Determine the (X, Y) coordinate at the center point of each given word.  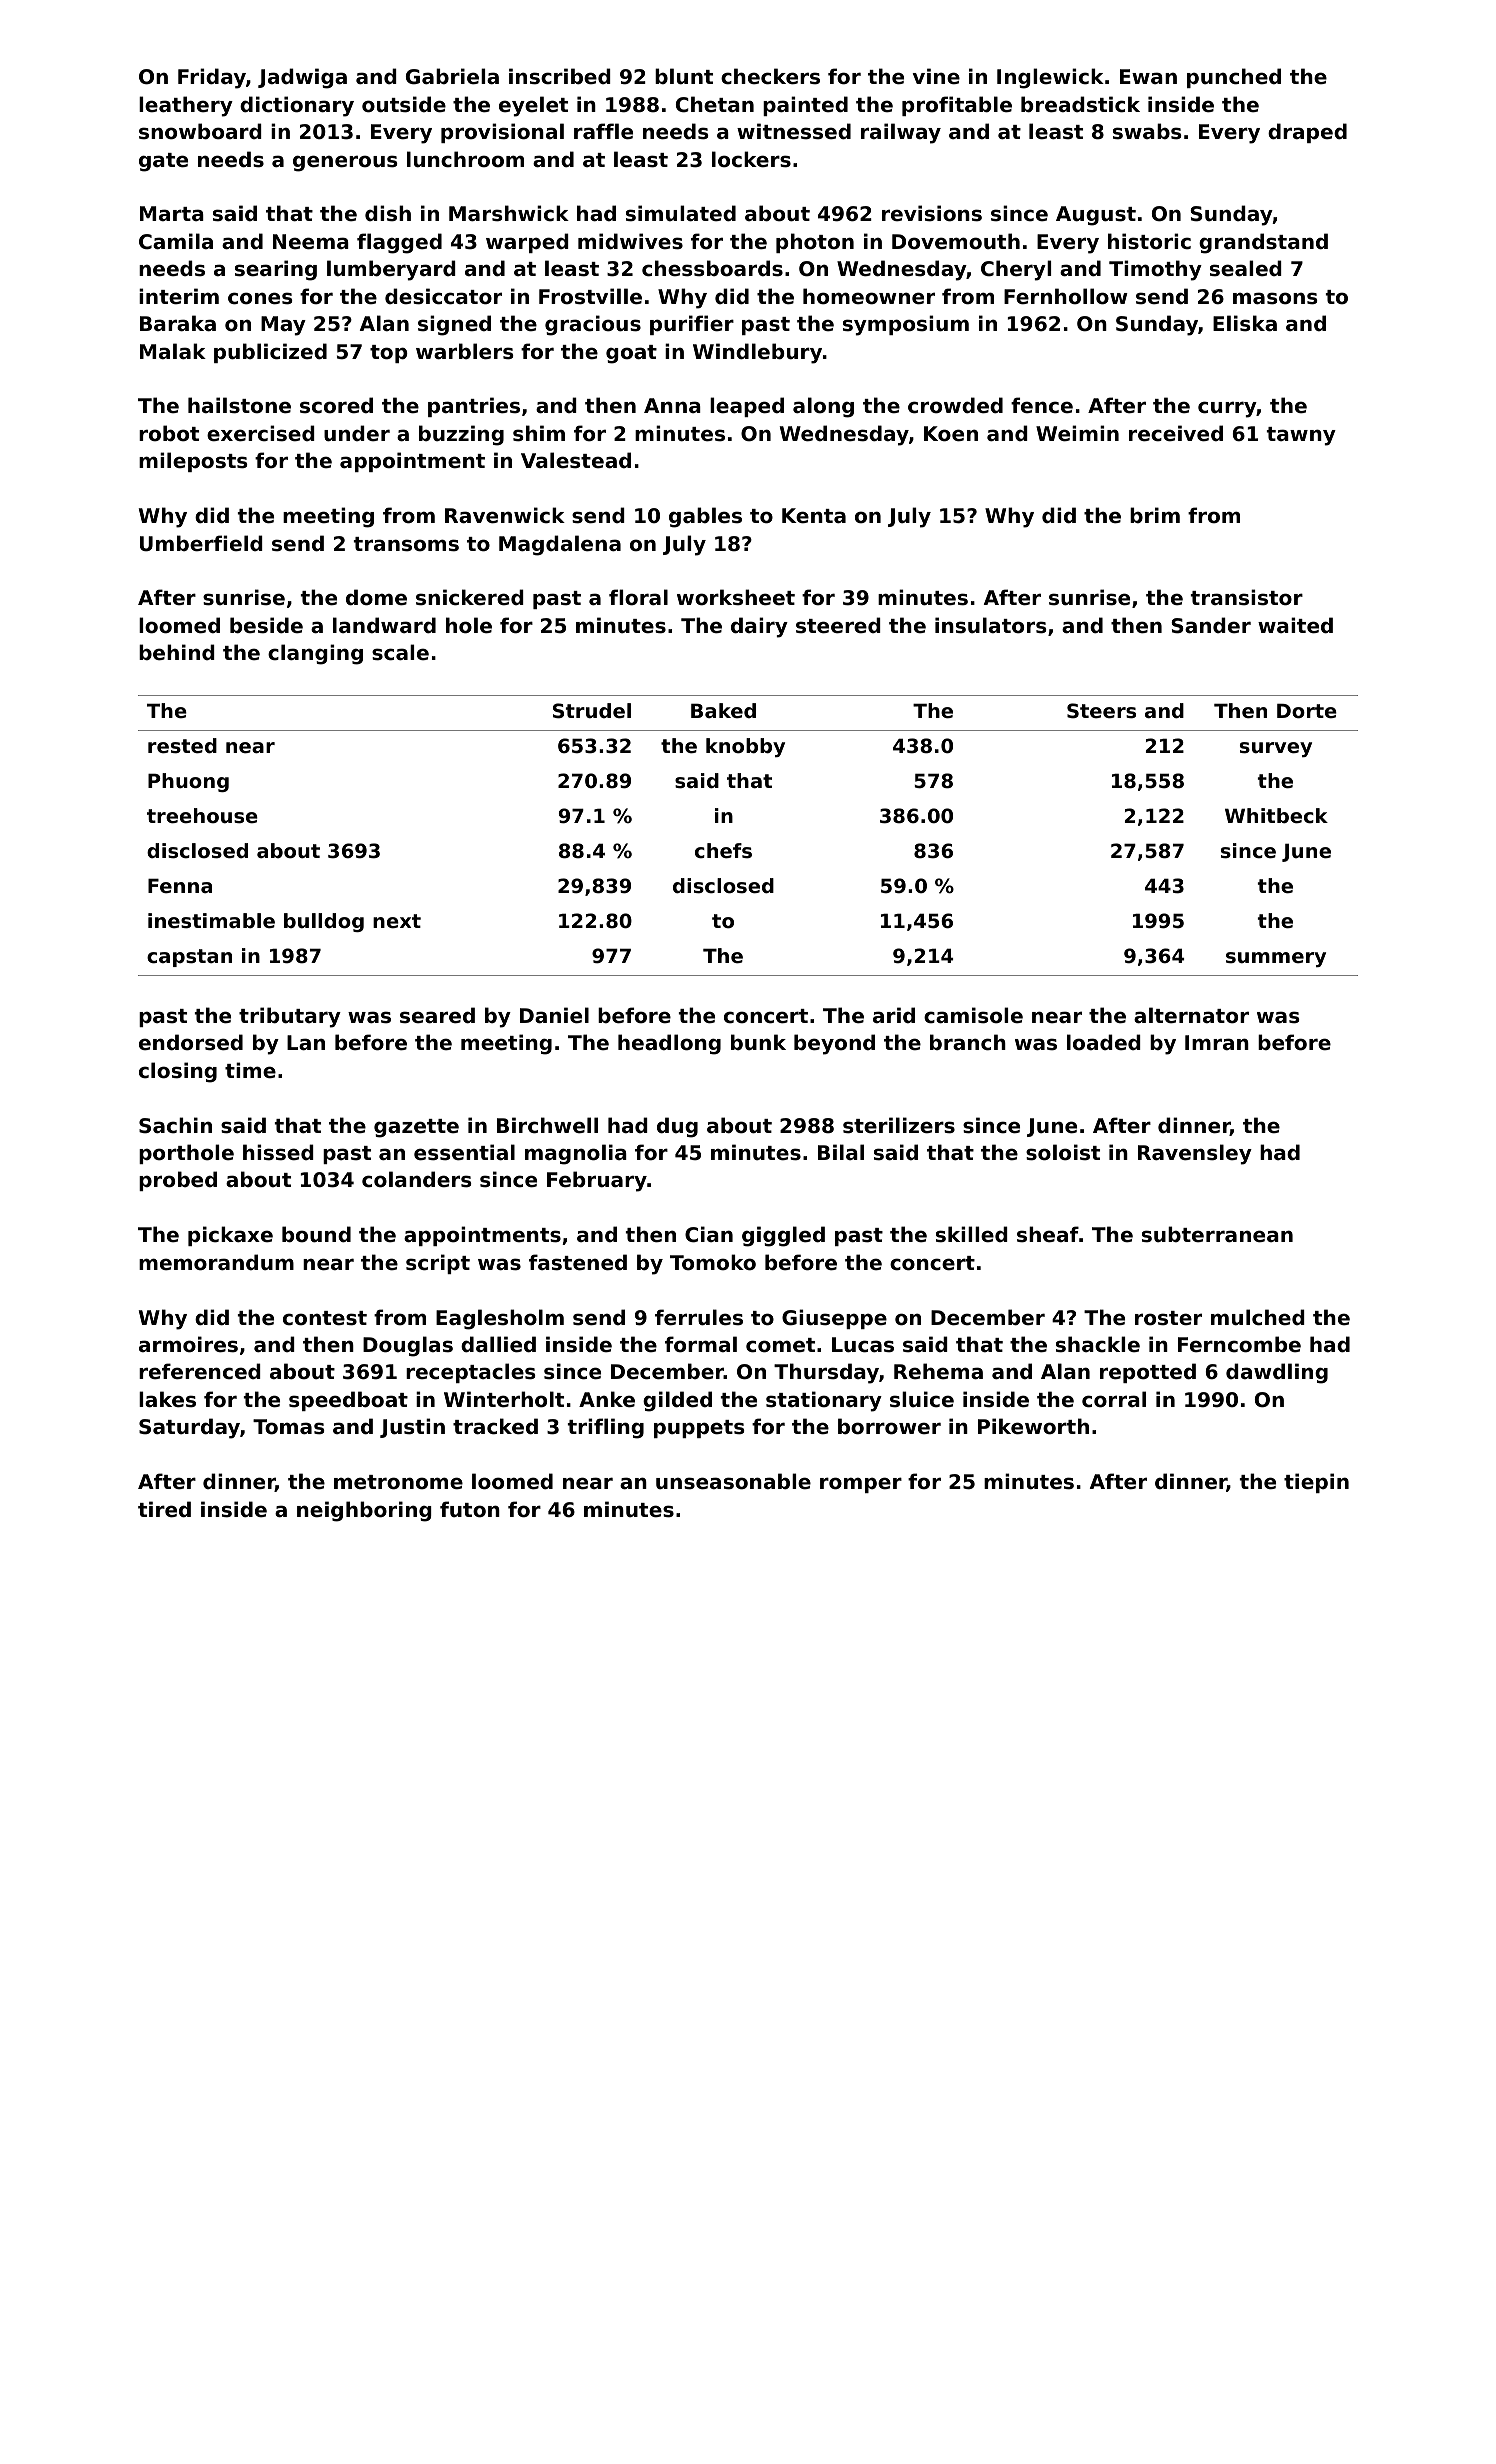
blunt (684, 76)
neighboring (364, 1511)
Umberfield (201, 543)
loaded (1104, 1042)
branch (968, 1042)
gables (705, 517)
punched (1234, 78)
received (1176, 433)
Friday (212, 78)
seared (437, 1015)
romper (861, 1485)
